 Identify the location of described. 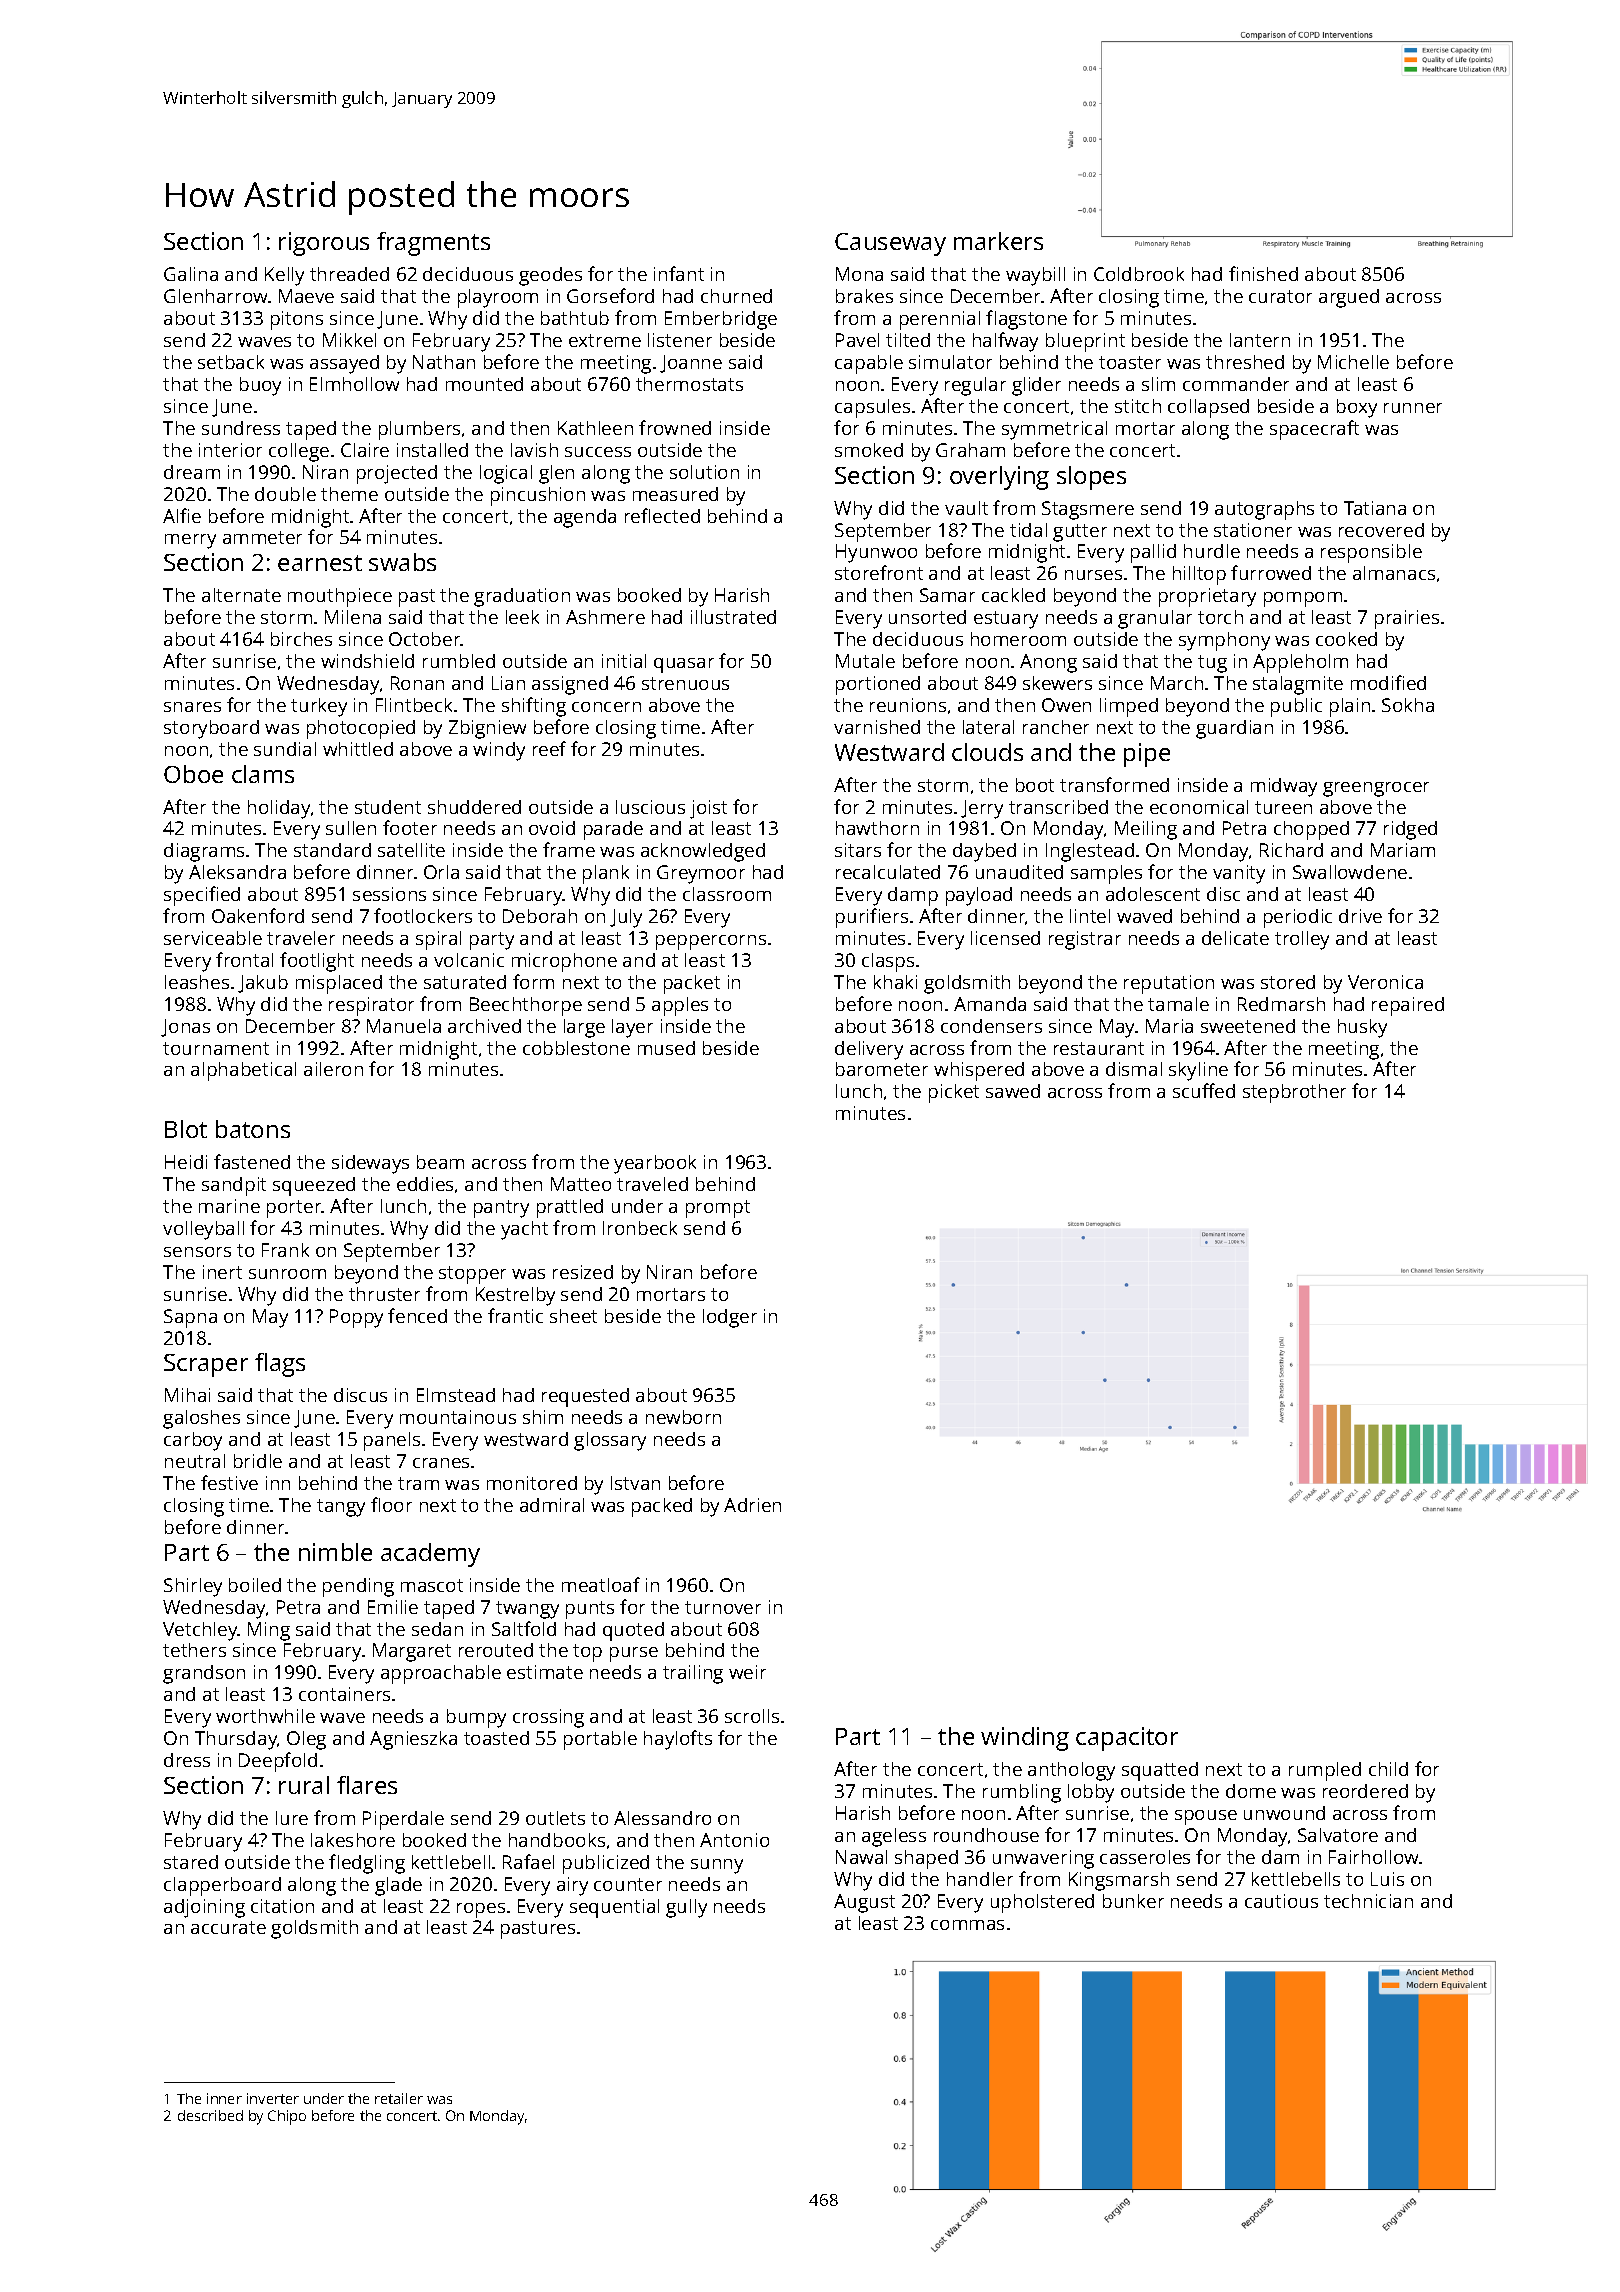
(210, 2115).
